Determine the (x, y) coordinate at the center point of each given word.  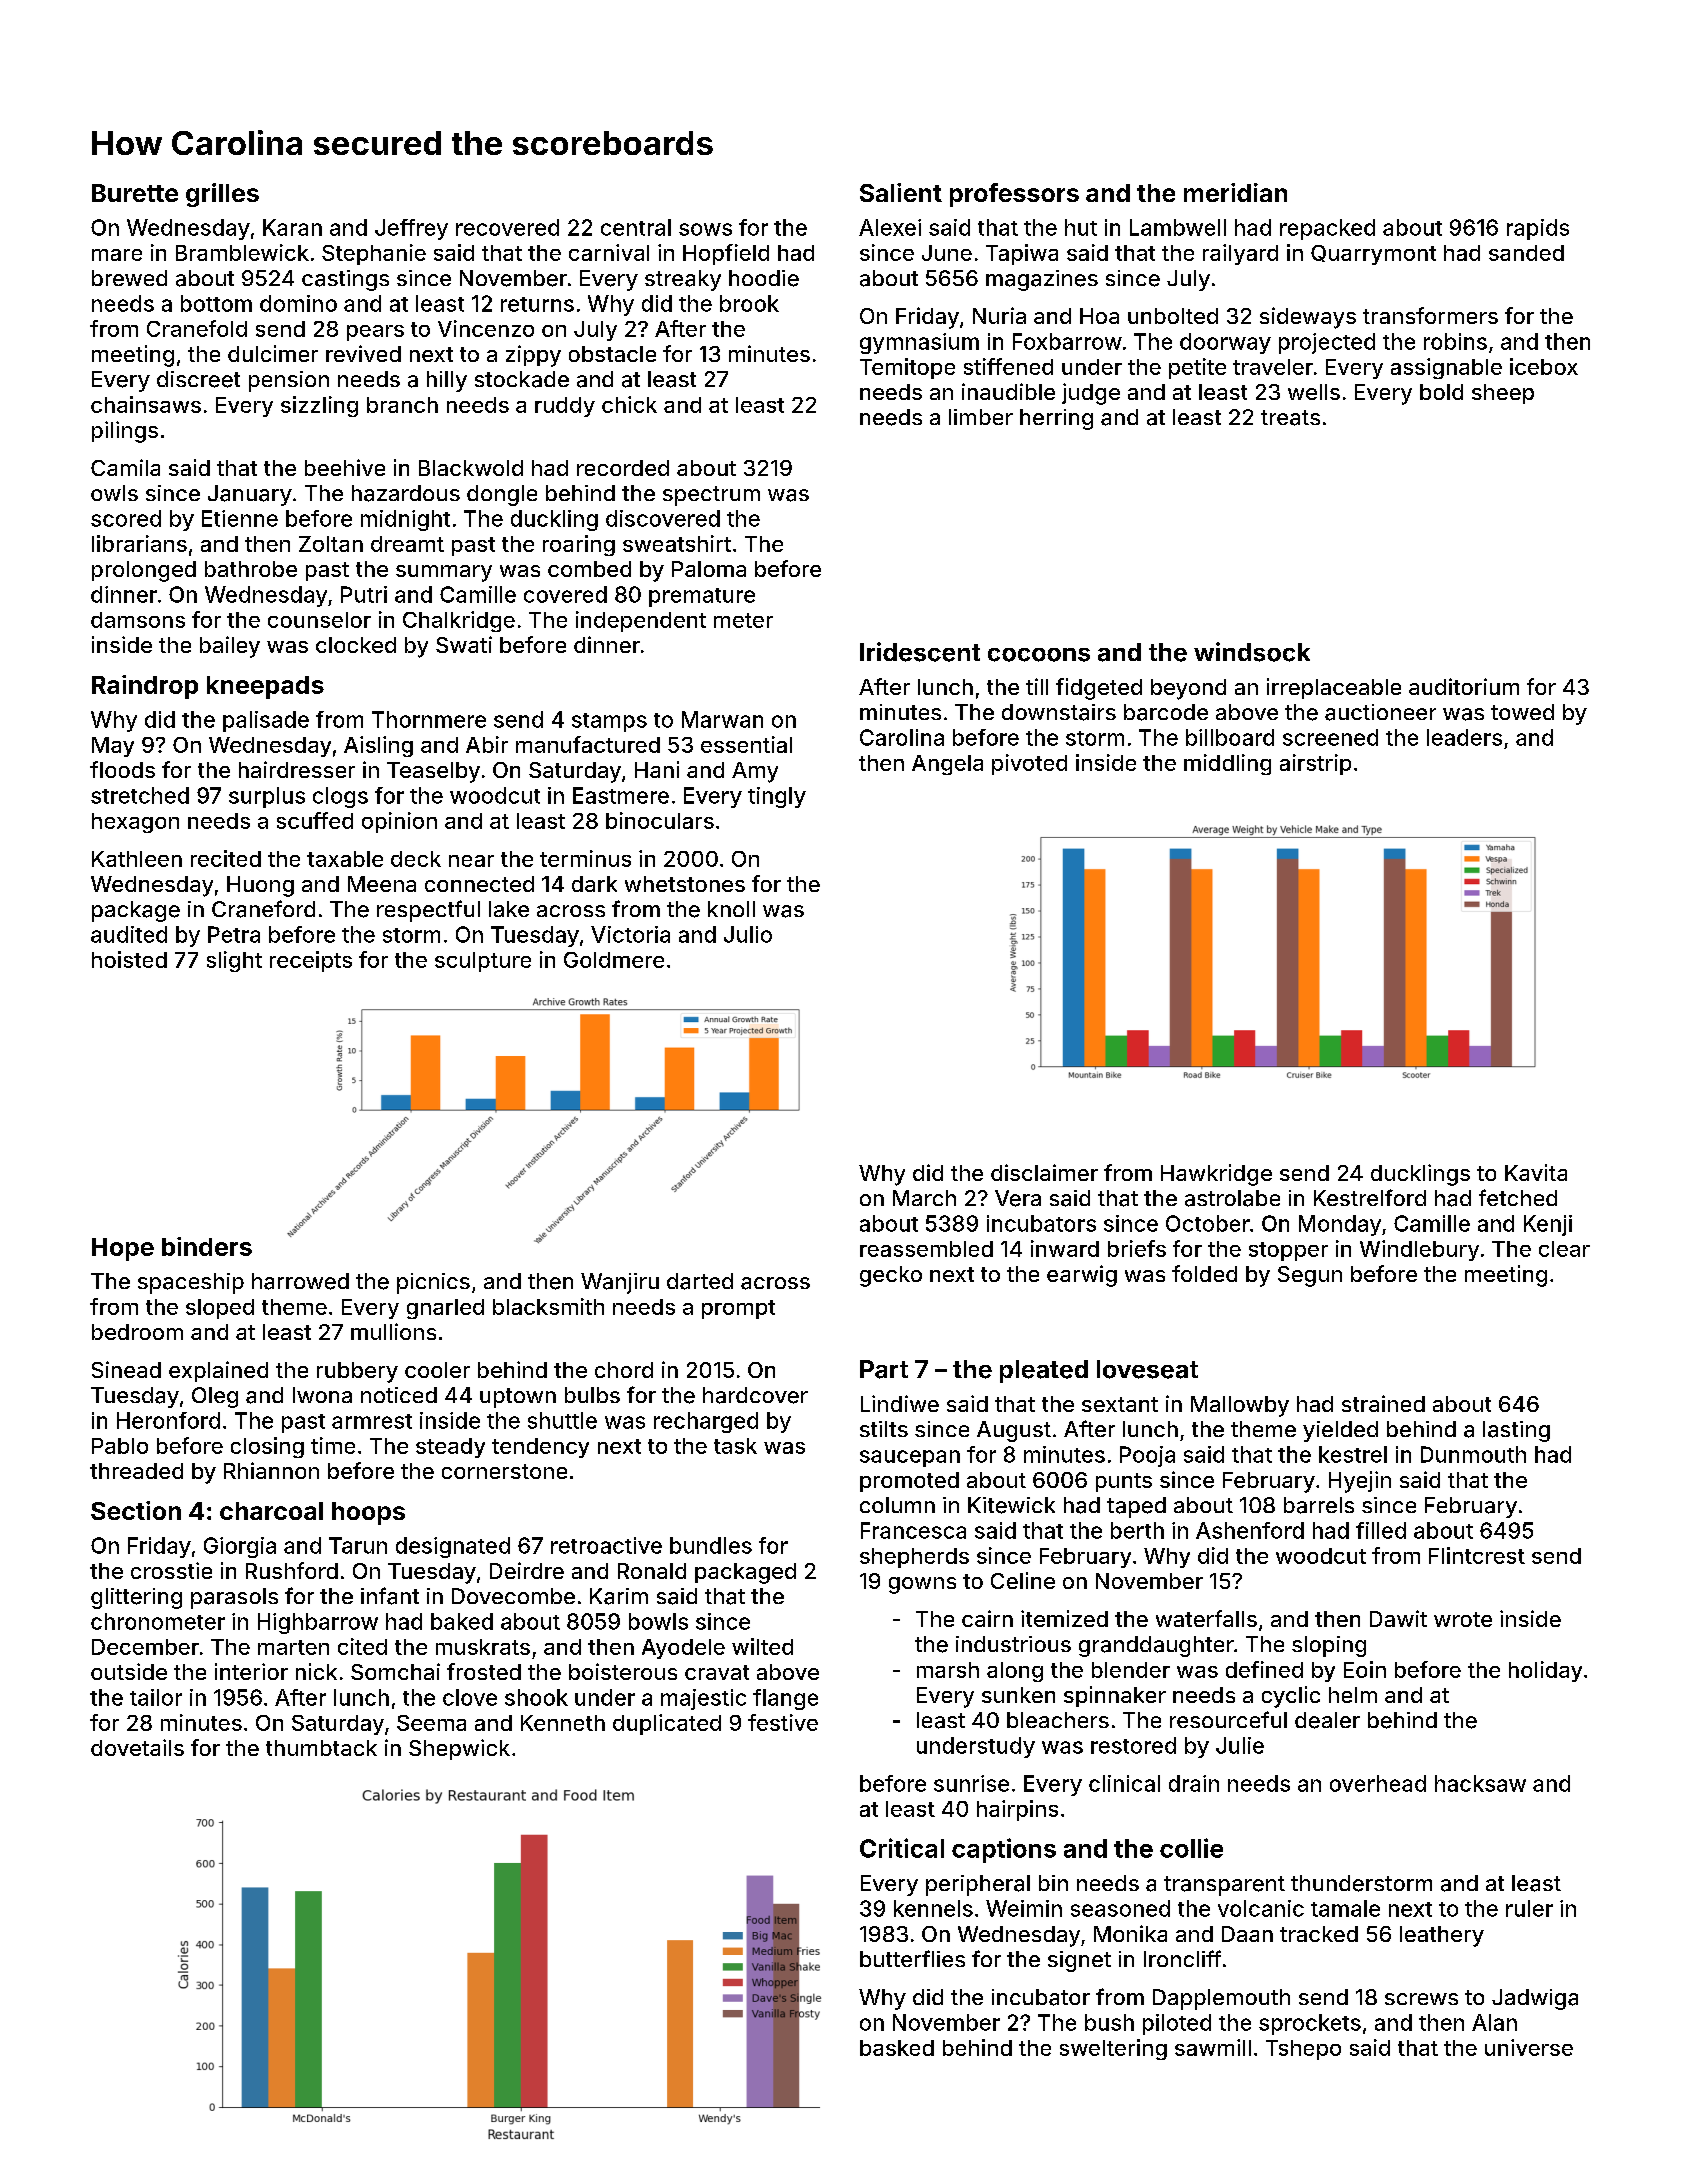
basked (897, 2048)
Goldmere (614, 960)
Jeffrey (411, 229)
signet (1079, 1961)
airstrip (1315, 764)
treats (1290, 418)
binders (207, 1246)
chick (629, 404)
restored (1133, 1745)
